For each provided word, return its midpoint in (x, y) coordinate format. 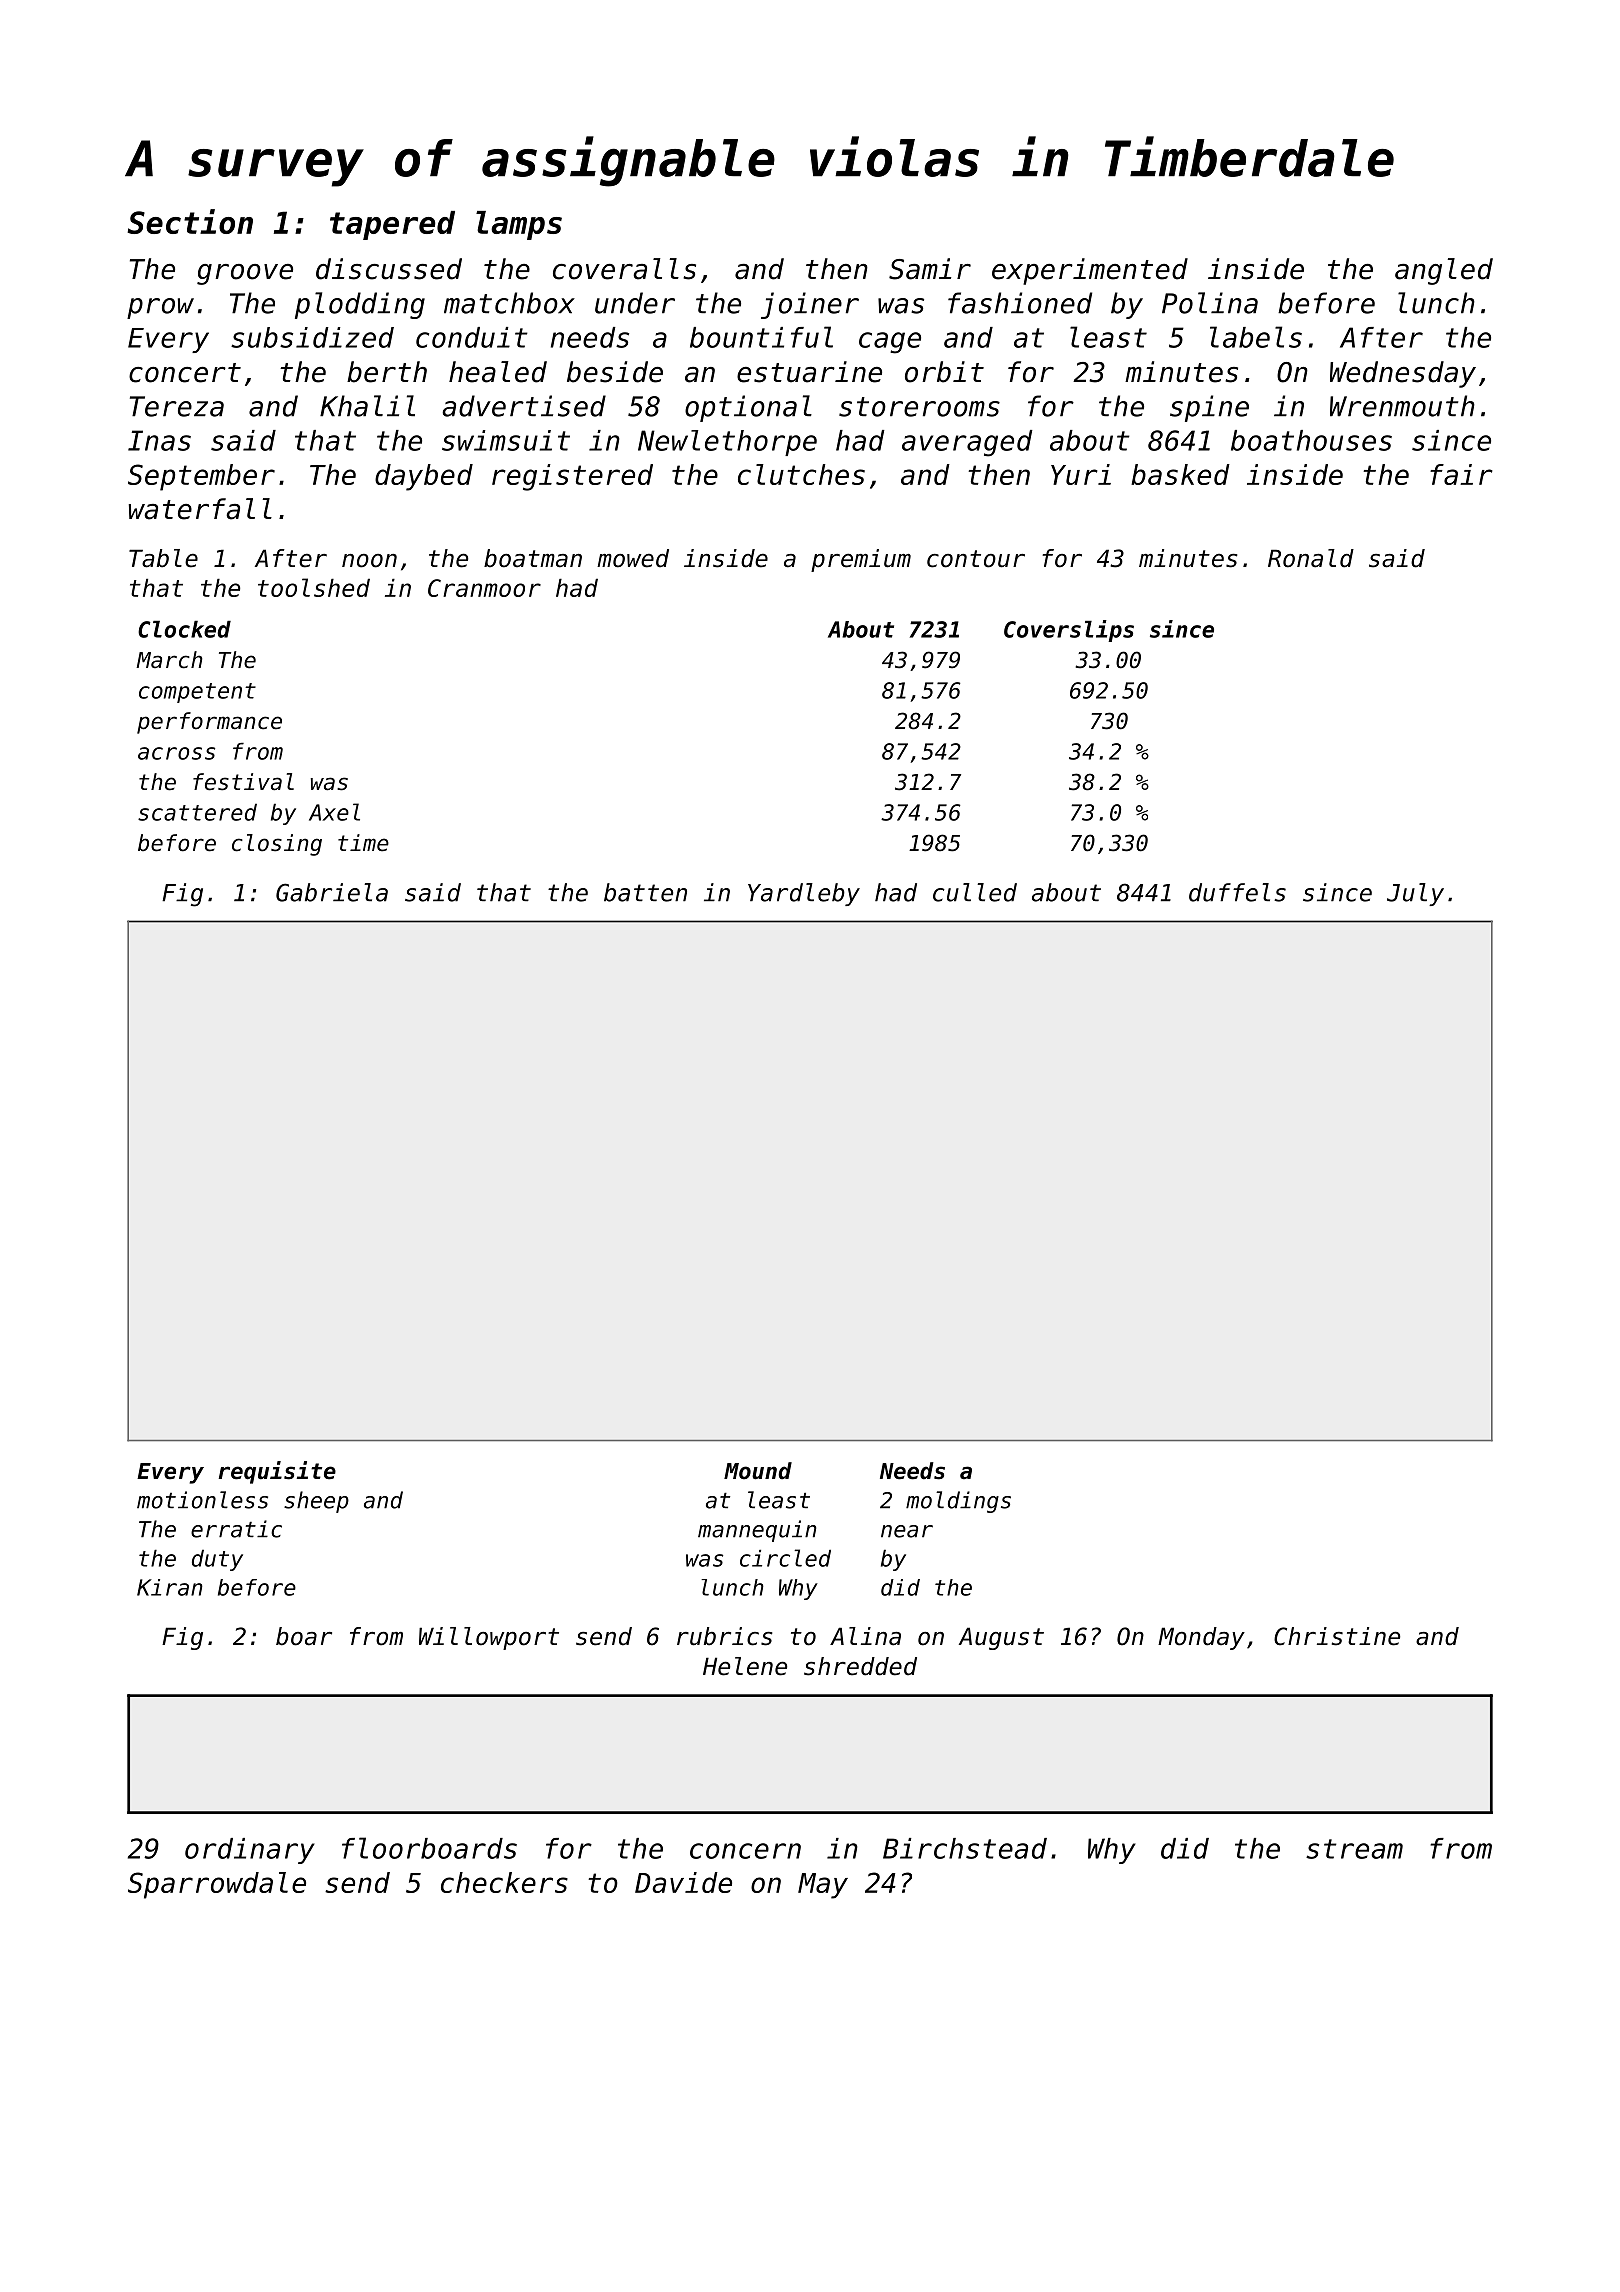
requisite (277, 1472)
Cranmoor (484, 588)
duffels (1237, 892)
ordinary (250, 1851)
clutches (801, 474)
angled (1444, 271)
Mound (758, 1471)
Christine (1337, 1636)
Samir (930, 269)
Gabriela (332, 892)
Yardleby (804, 894)
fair (1461, 474)
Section (190, 221)
